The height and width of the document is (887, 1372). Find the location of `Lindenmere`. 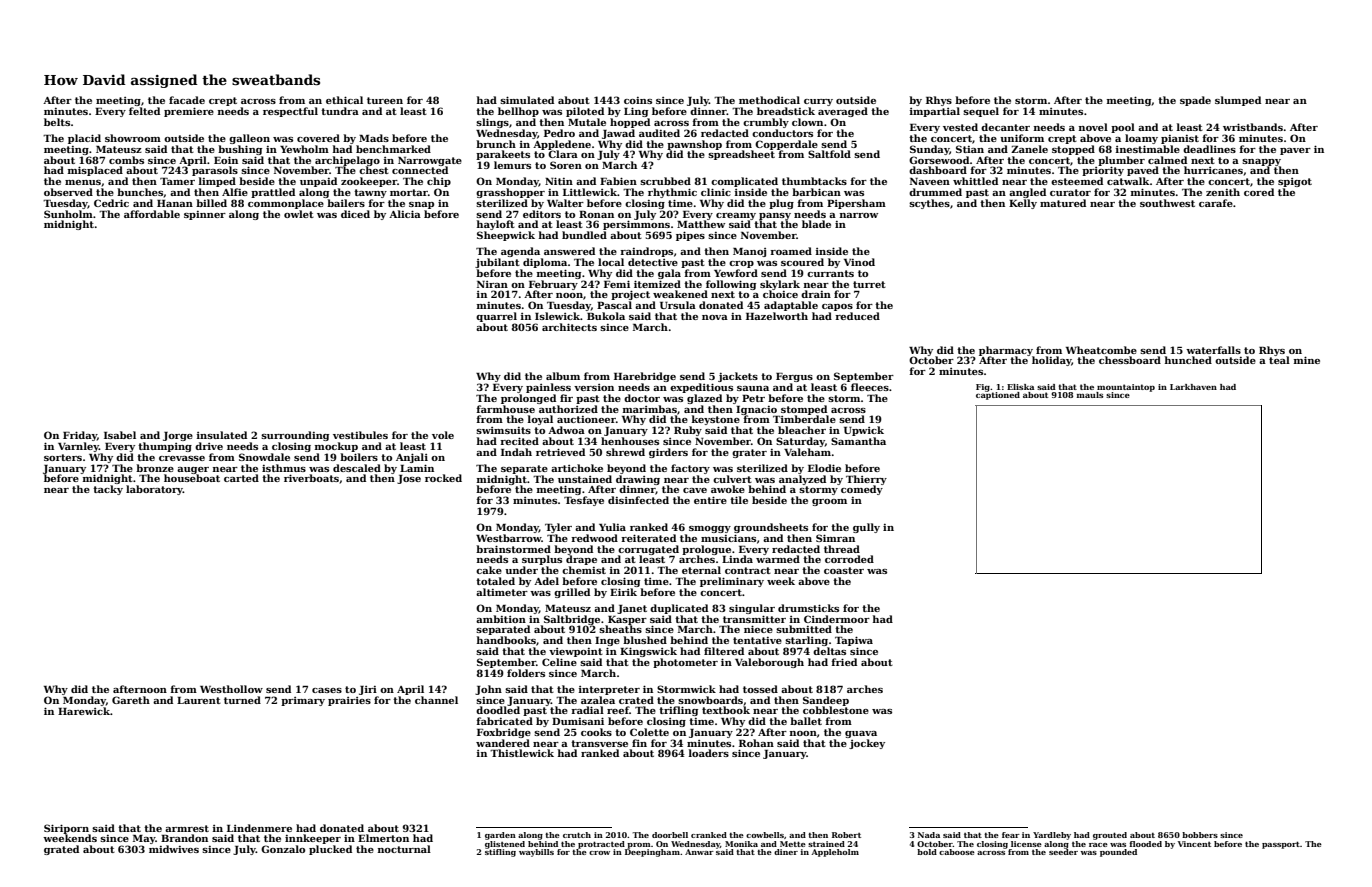

Lindenmere is located at coordinates (259, 828).
